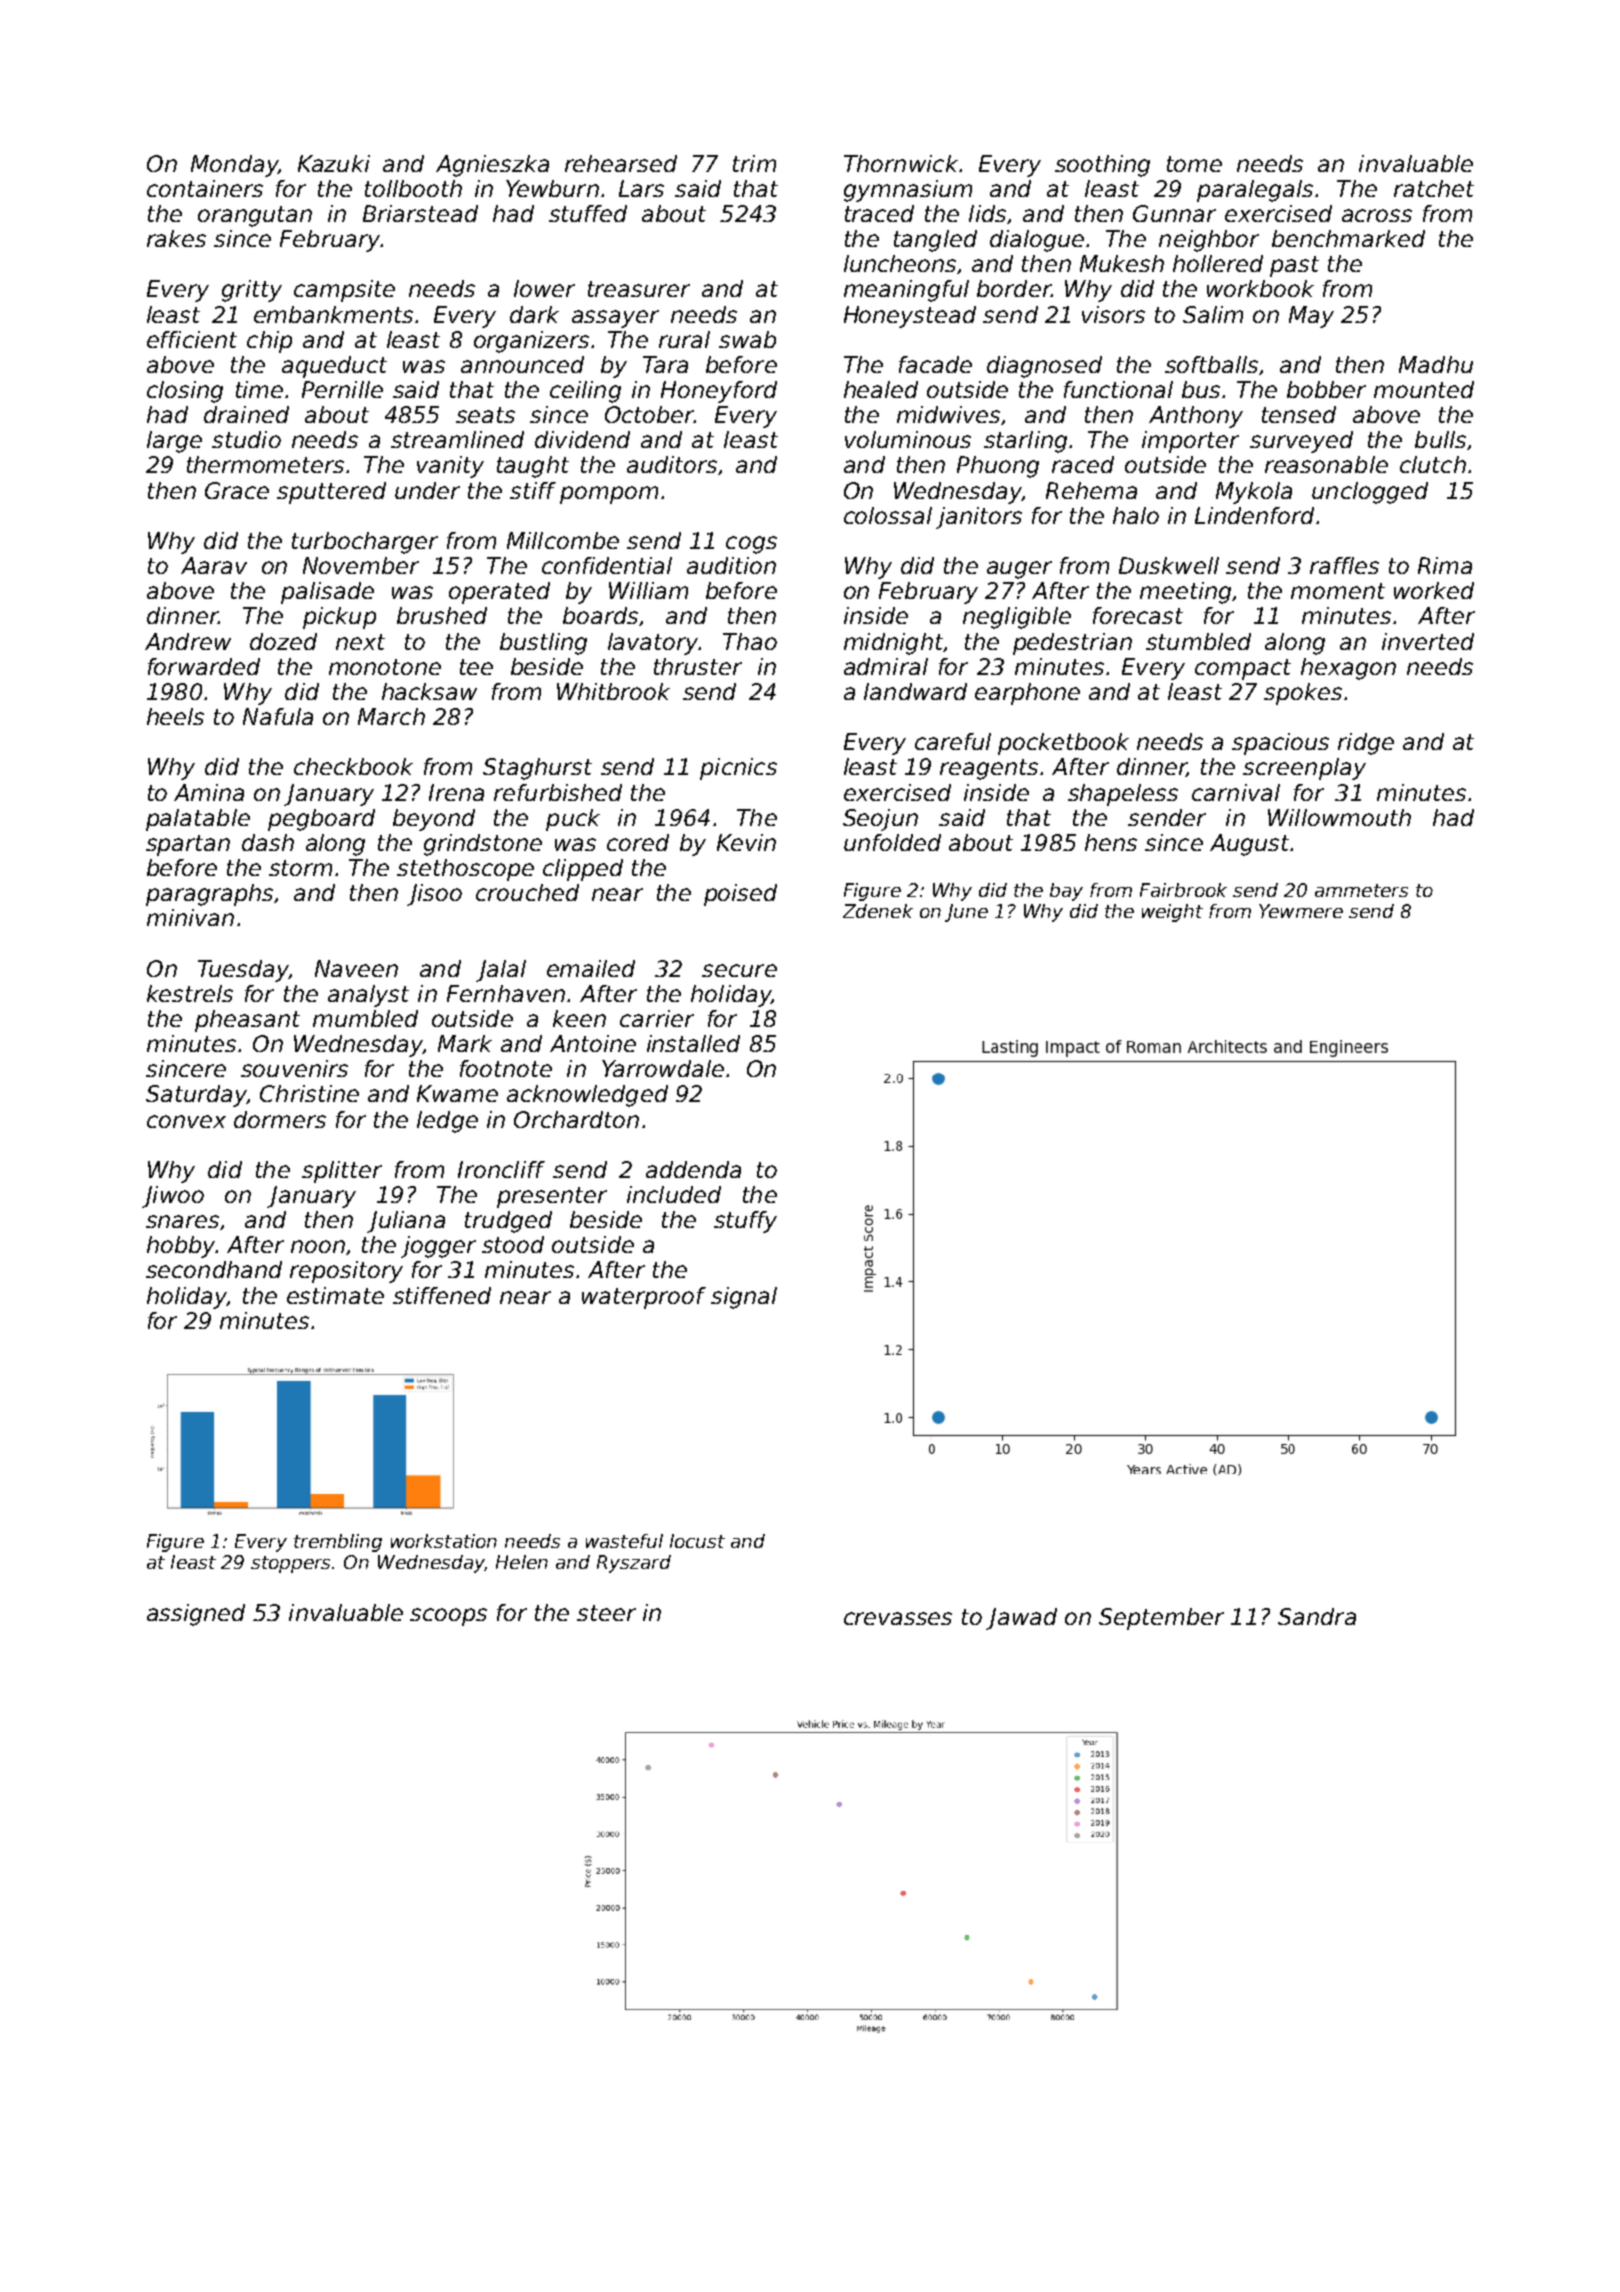 The height and width of the screenshot is (2292, 1620). Describe the element at coordinates (278, 716) in the screenshot. I see `Nafula` at that location.
